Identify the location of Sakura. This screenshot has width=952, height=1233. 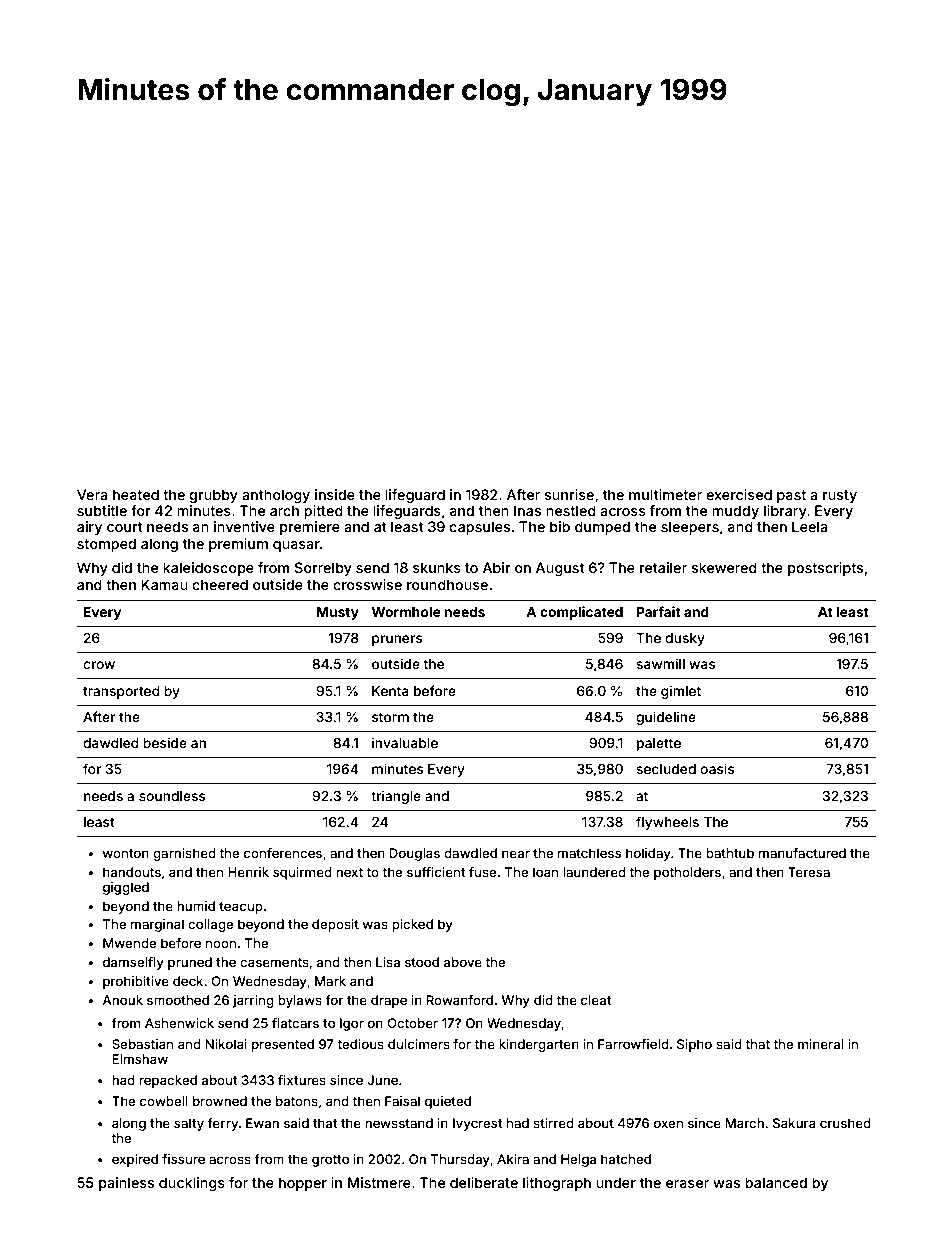
(794, 1123).
